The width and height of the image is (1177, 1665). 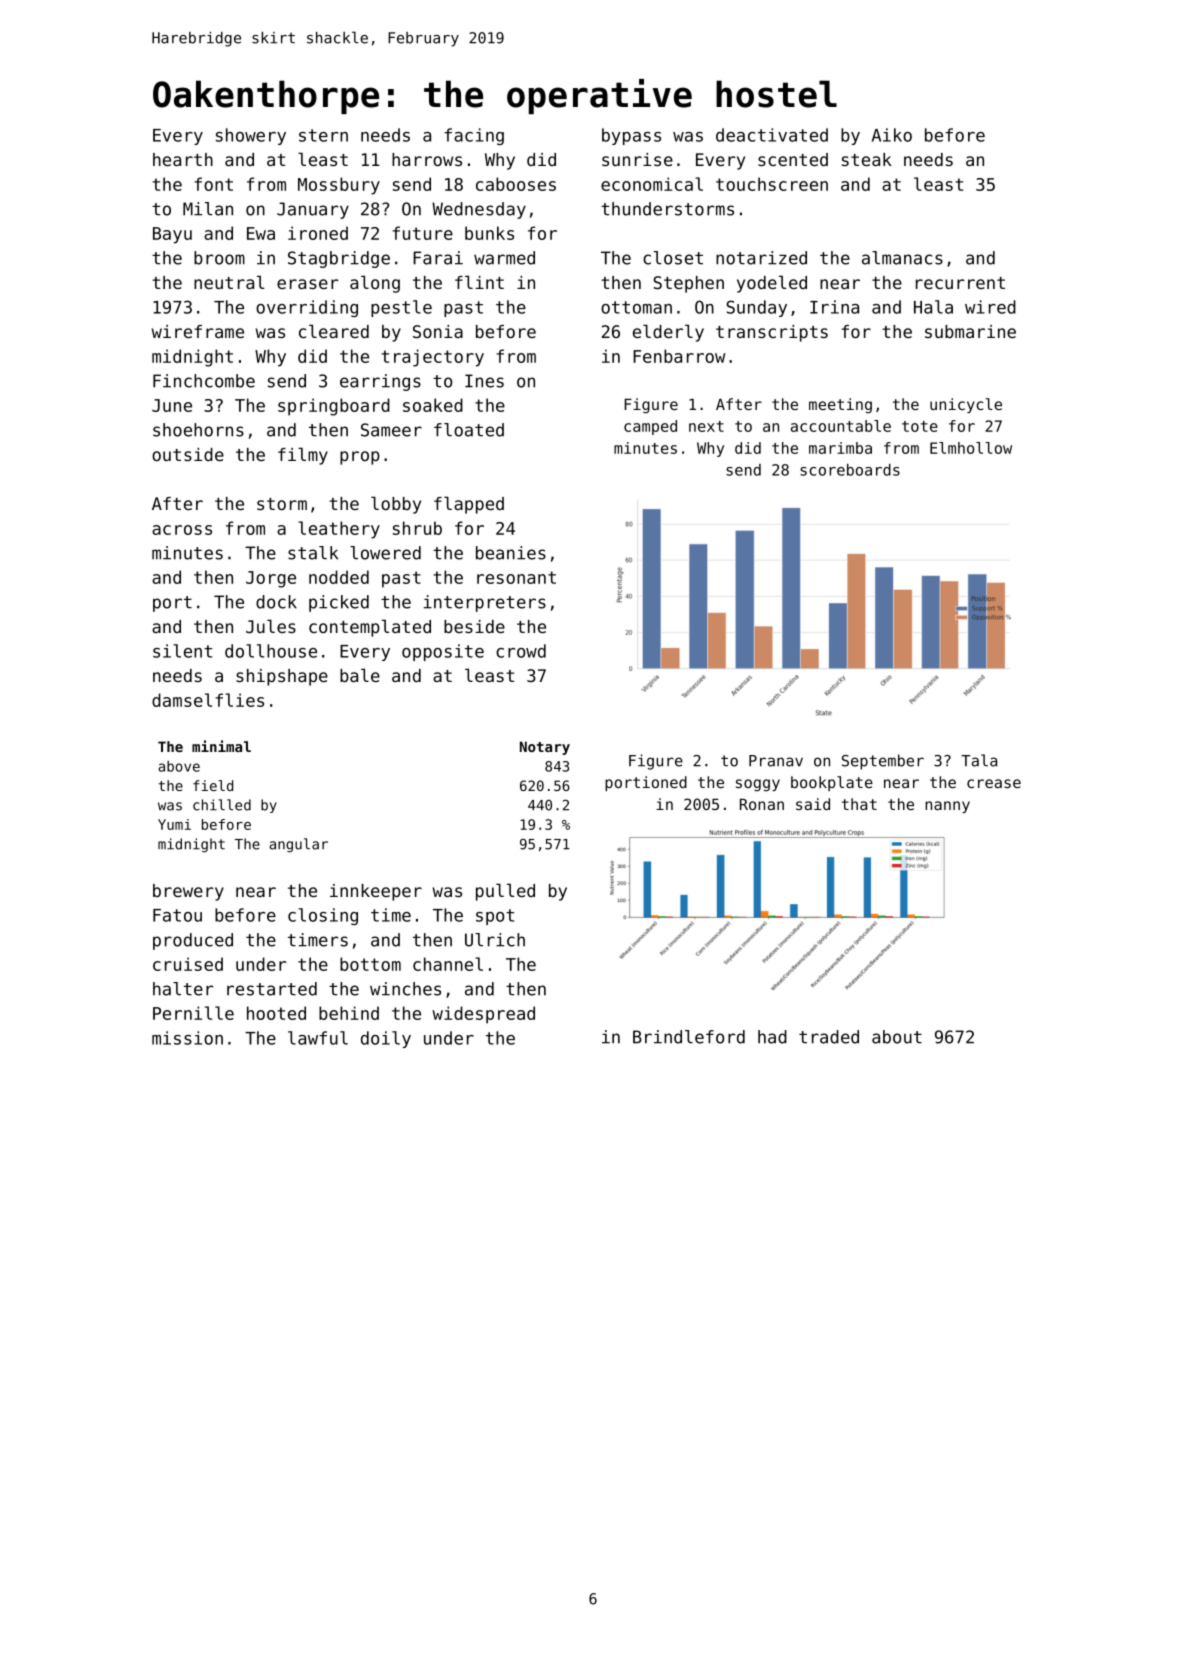 I want to click on flint, so click(x=479, y=282).
